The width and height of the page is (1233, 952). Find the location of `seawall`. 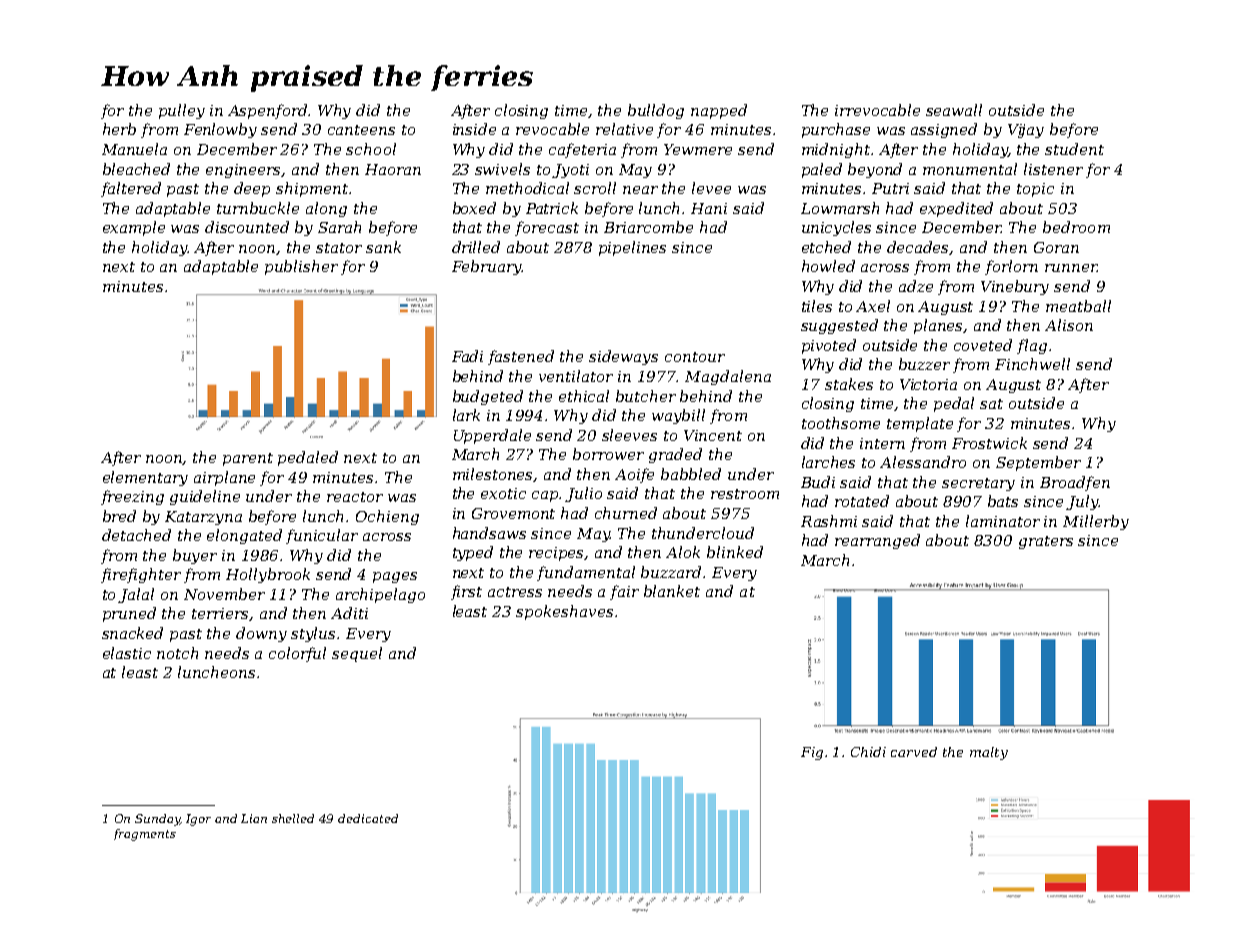

seawall is located at coordinates (954, 110).
